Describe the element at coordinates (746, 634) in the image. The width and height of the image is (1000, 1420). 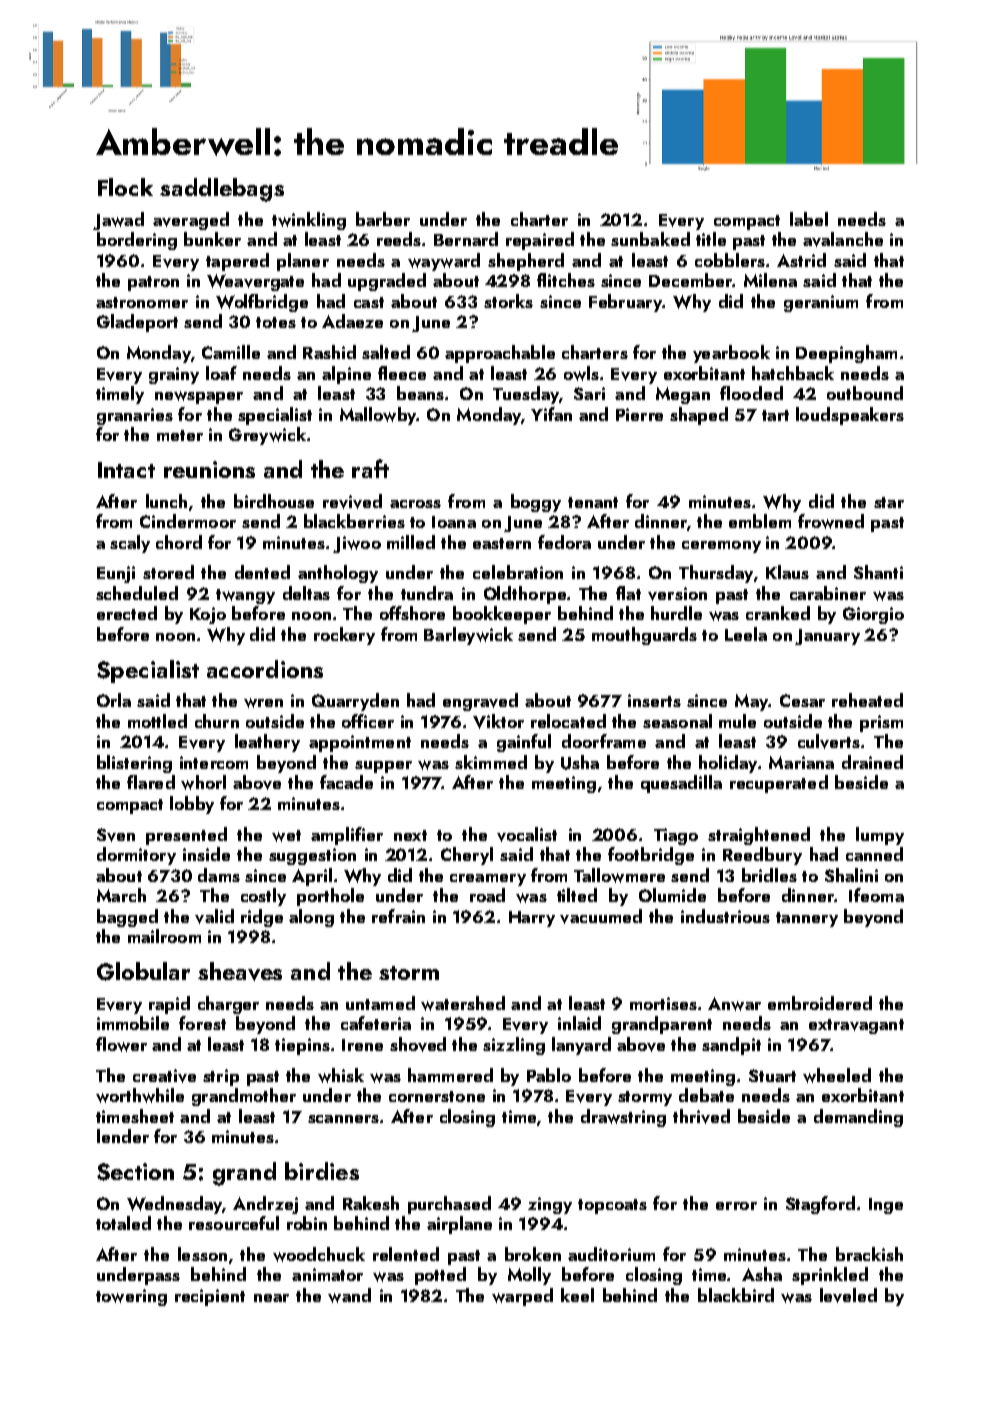
I see `Leela` at that location.
